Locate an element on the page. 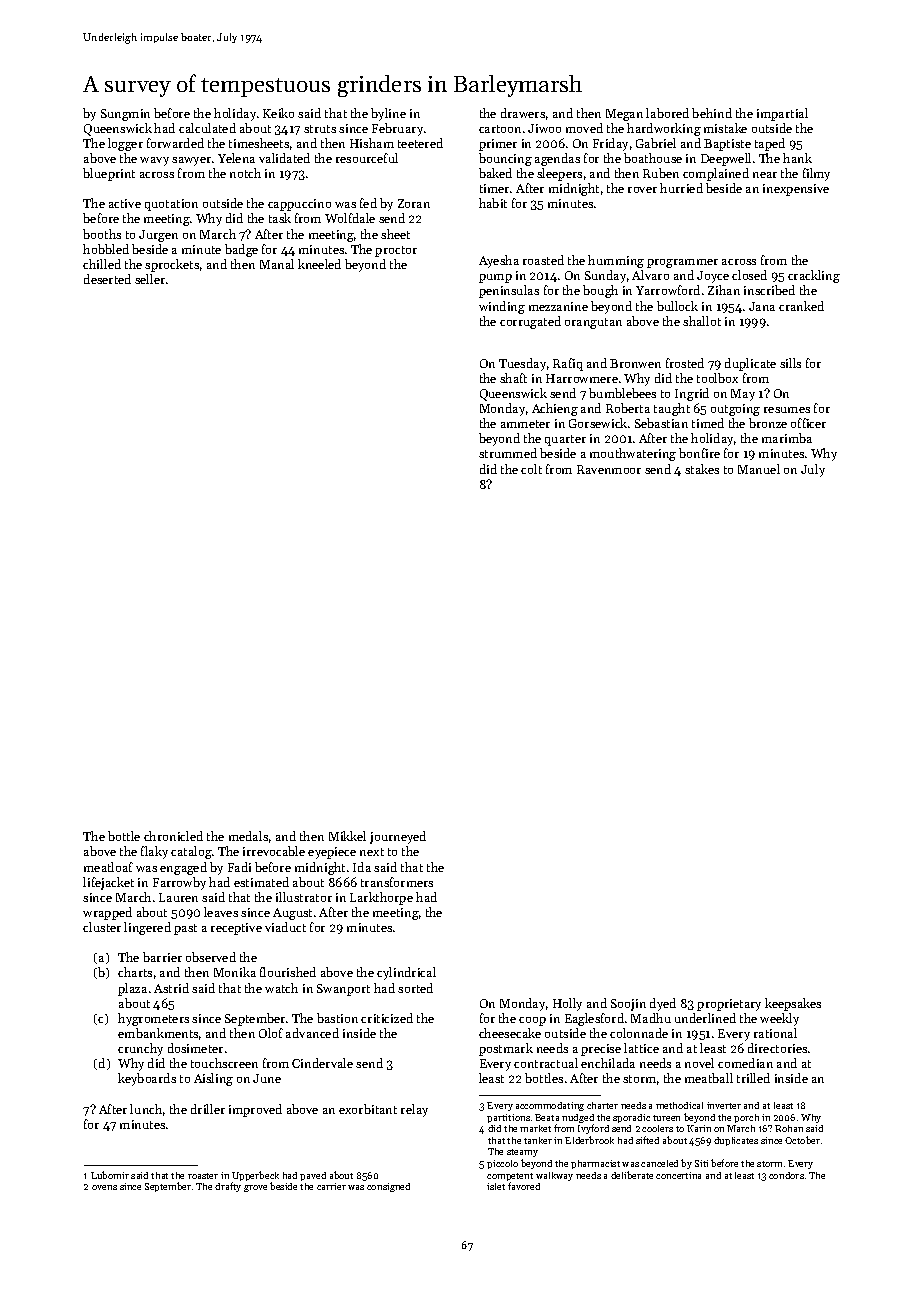 The width and height of the page is (924, 1308). sills is located at coordinates (790, 363).
